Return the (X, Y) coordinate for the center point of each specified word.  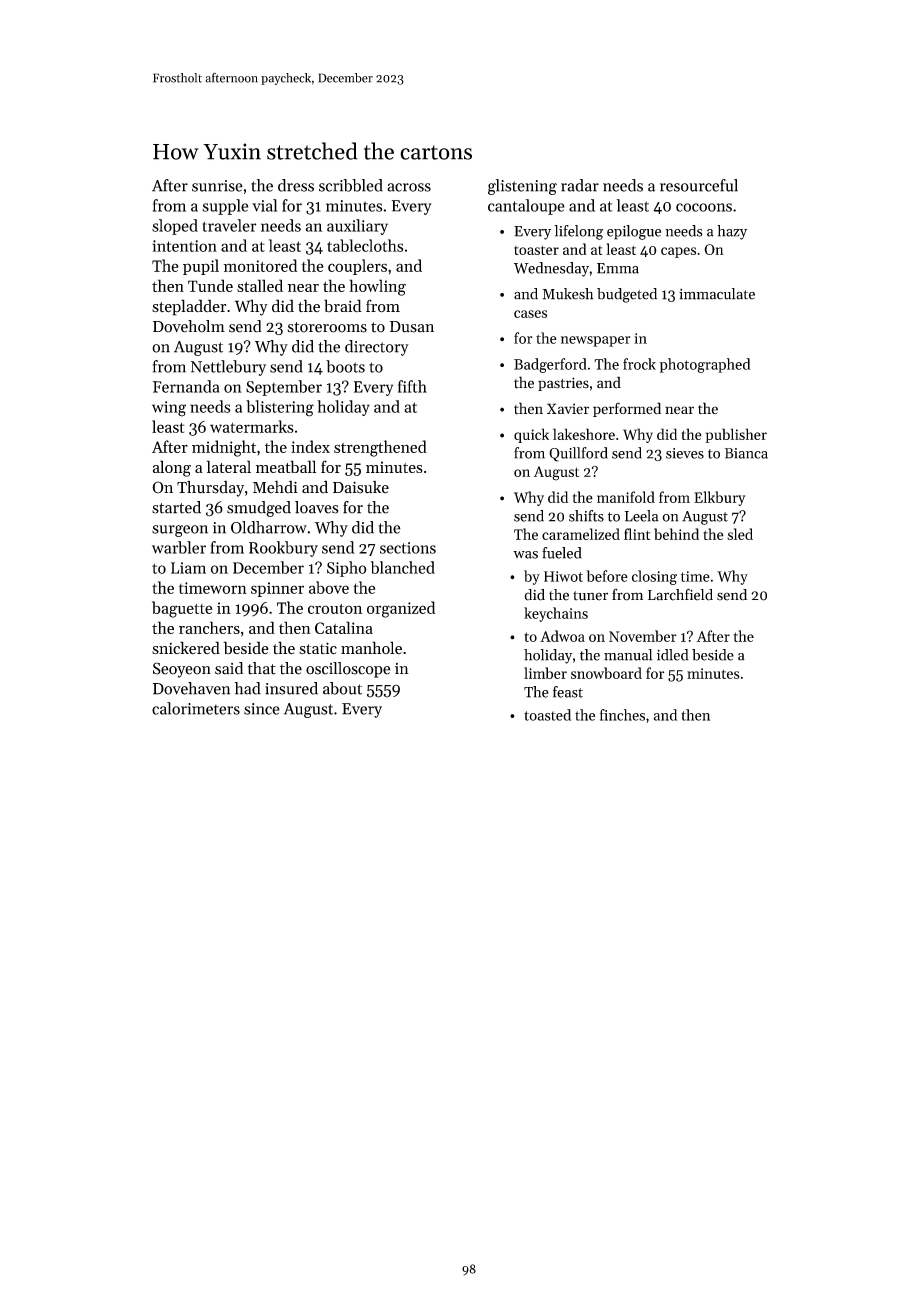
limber (545, 673)
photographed (705, 365)
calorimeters (196, 708)
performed (627, 409)
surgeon (180, 531)
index (310, 446)
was (525, 555)
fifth (412, 386)
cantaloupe (526, 207)
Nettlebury (228, 368)
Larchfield (680, 594)
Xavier (568, 408)
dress (296, 185)
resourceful (699, 185)
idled (673, 655)
